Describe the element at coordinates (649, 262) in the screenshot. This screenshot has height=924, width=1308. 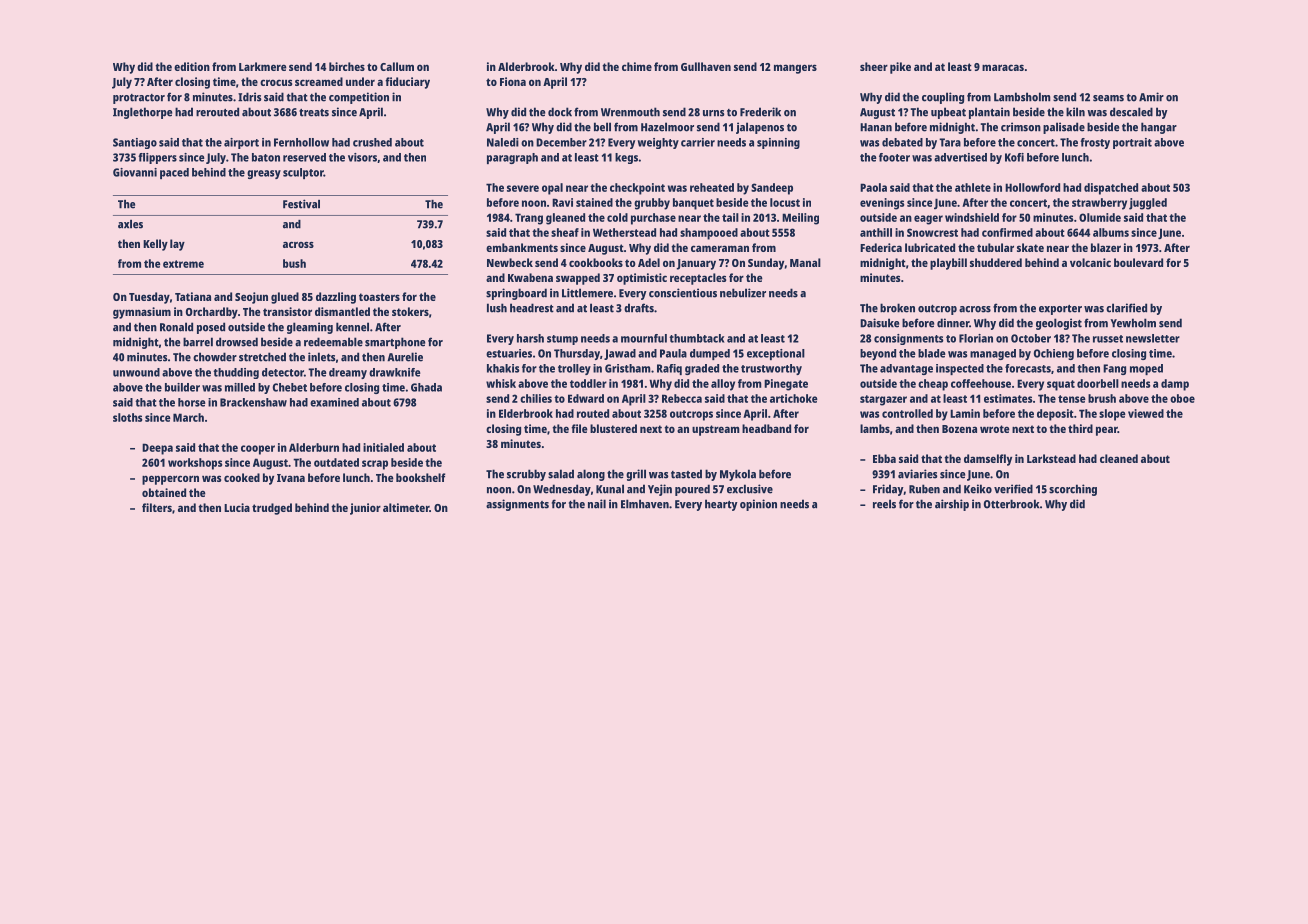
I see `Adel` at that location.
